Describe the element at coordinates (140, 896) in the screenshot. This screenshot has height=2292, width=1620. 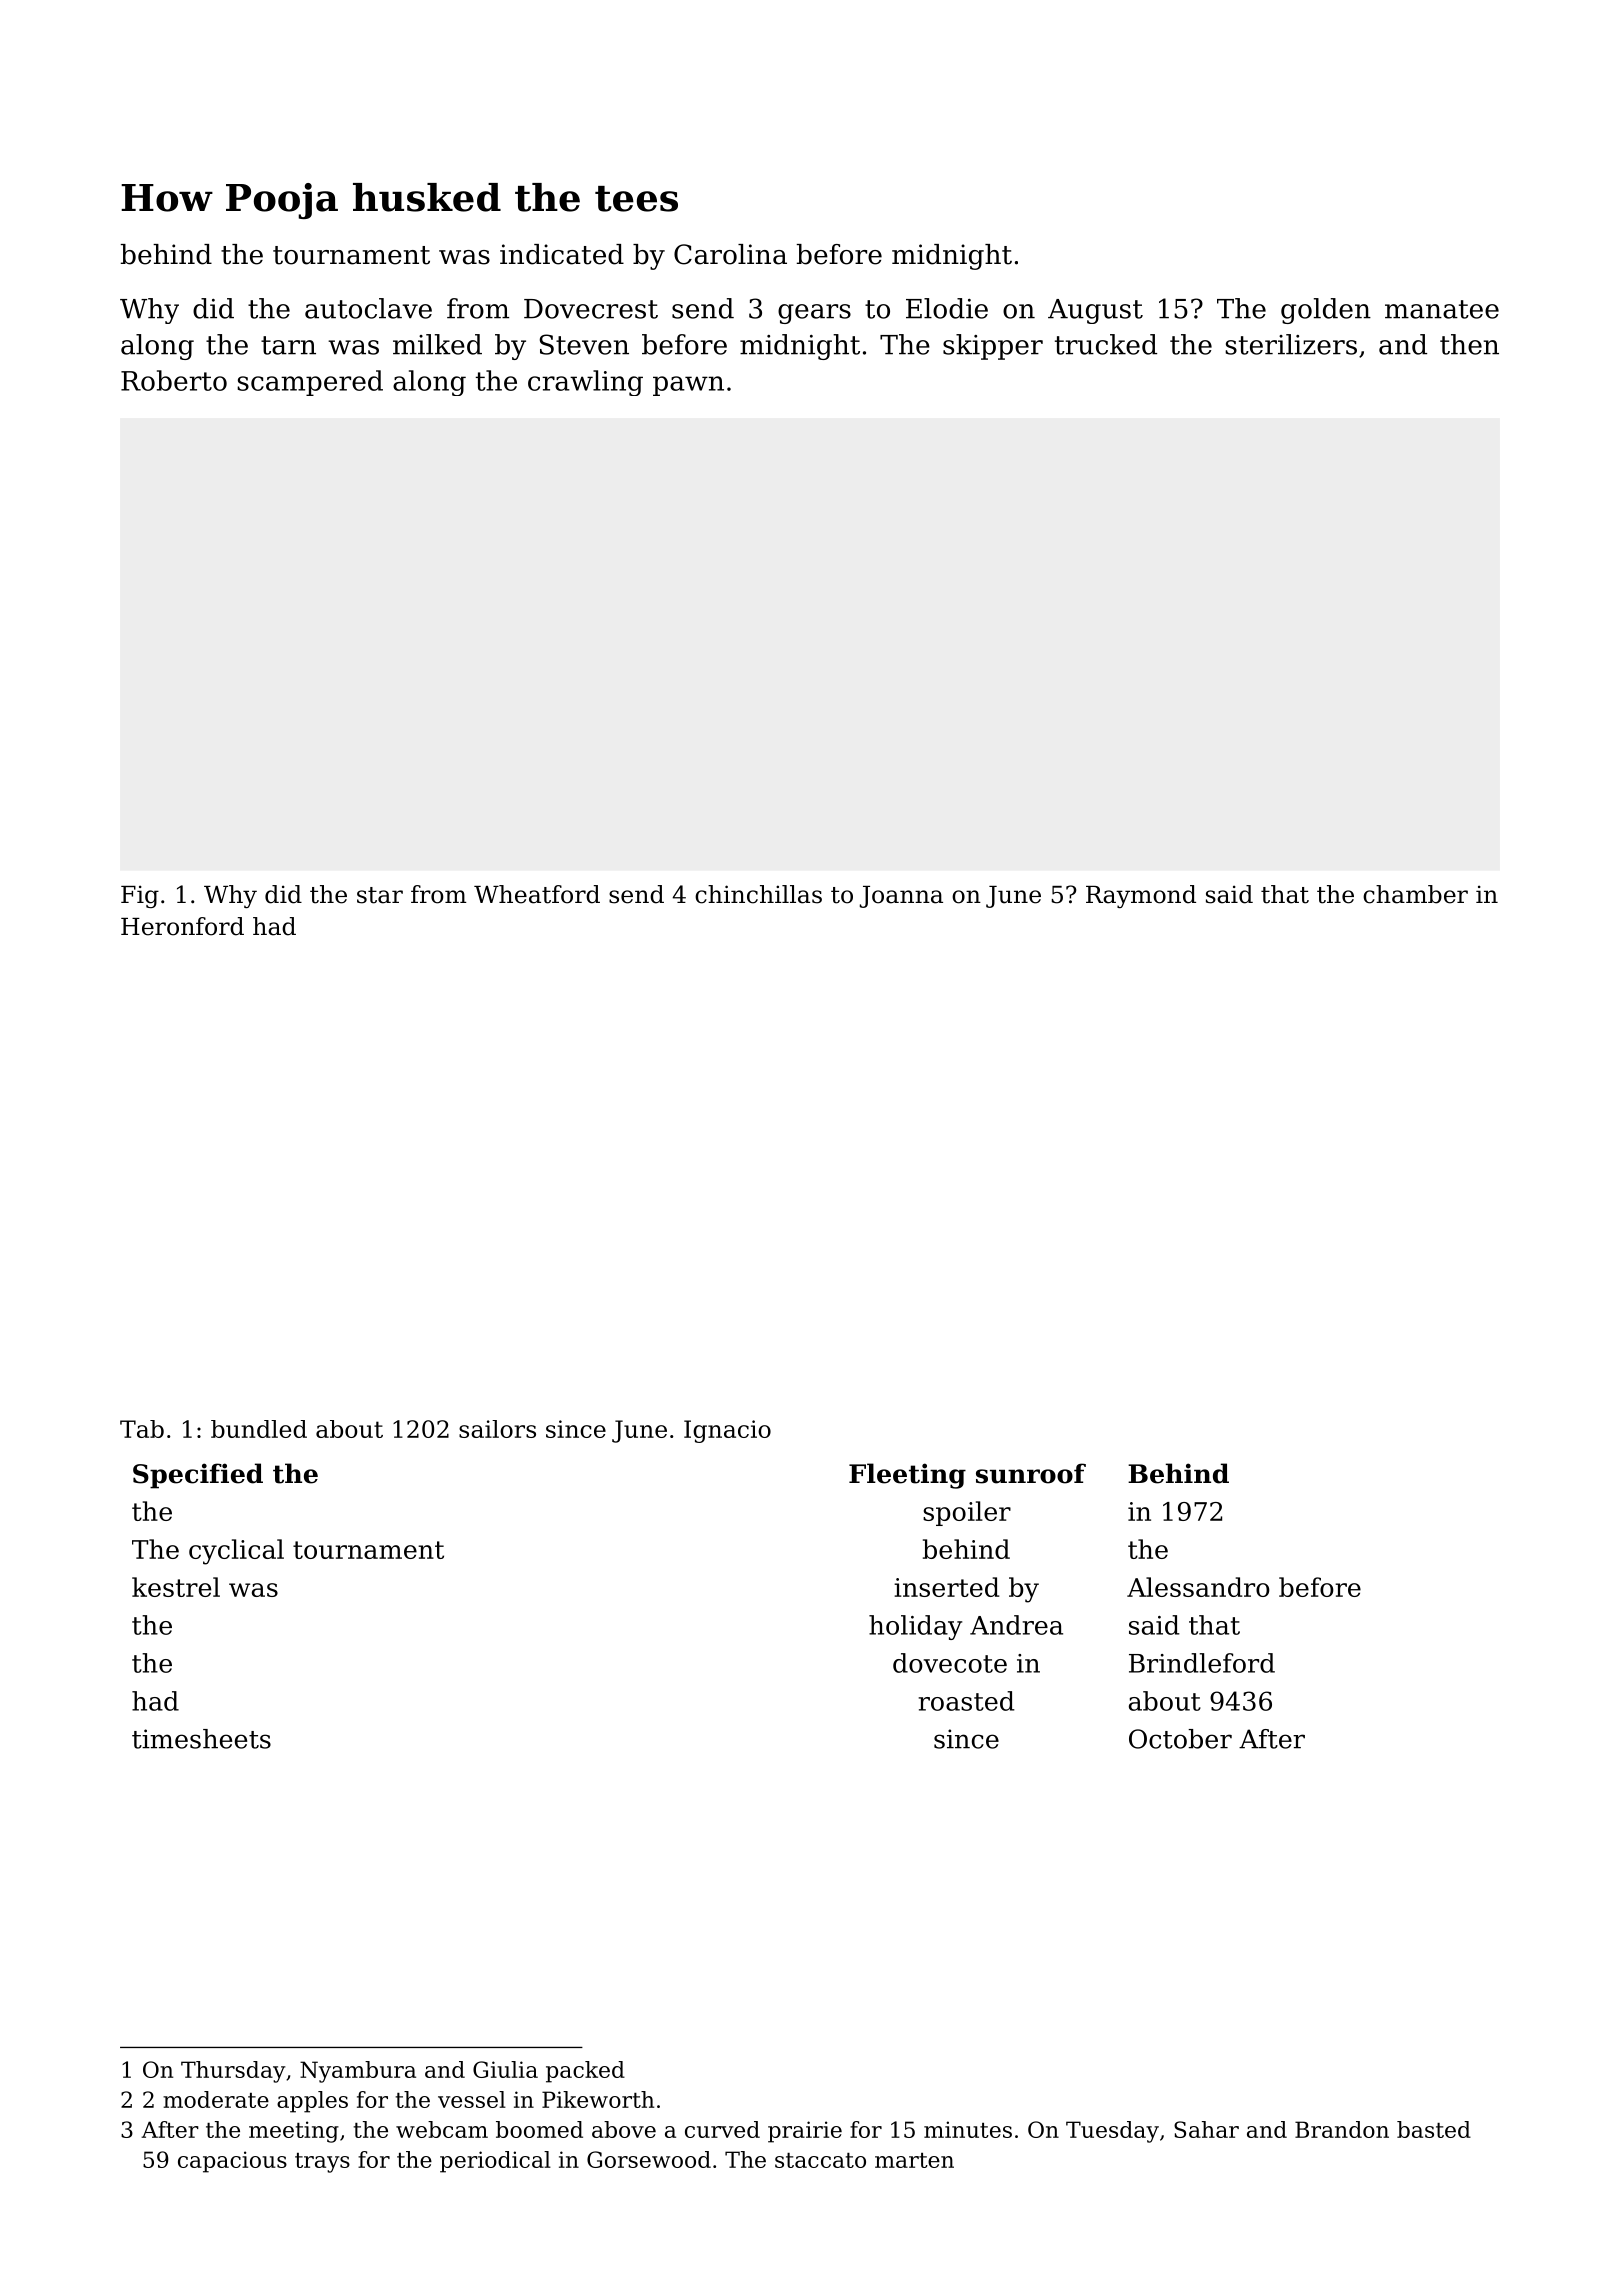
I see `Fig` at that location.
